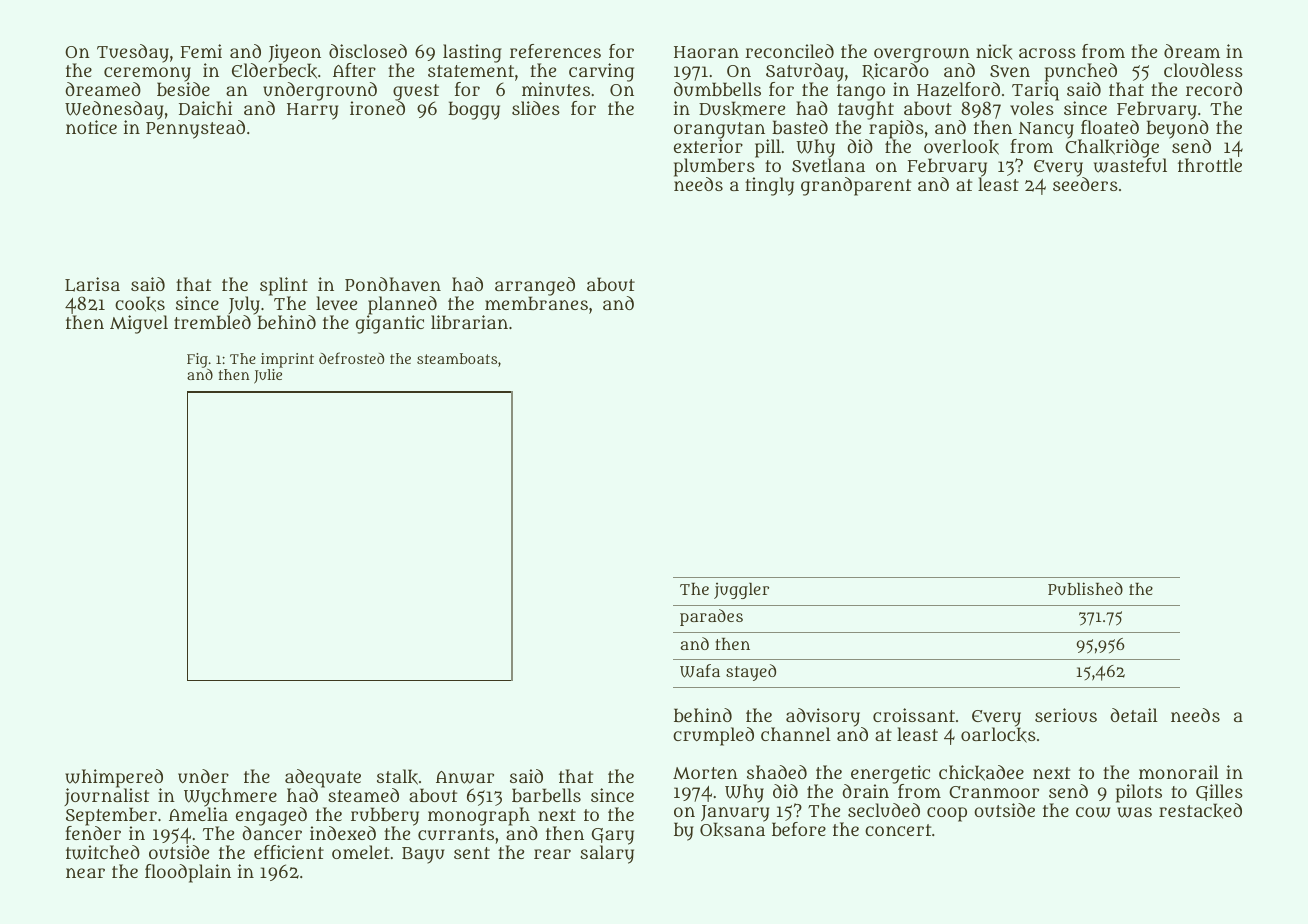 The image size is (1308, 924). I want to click on references, so click(555, 51).
